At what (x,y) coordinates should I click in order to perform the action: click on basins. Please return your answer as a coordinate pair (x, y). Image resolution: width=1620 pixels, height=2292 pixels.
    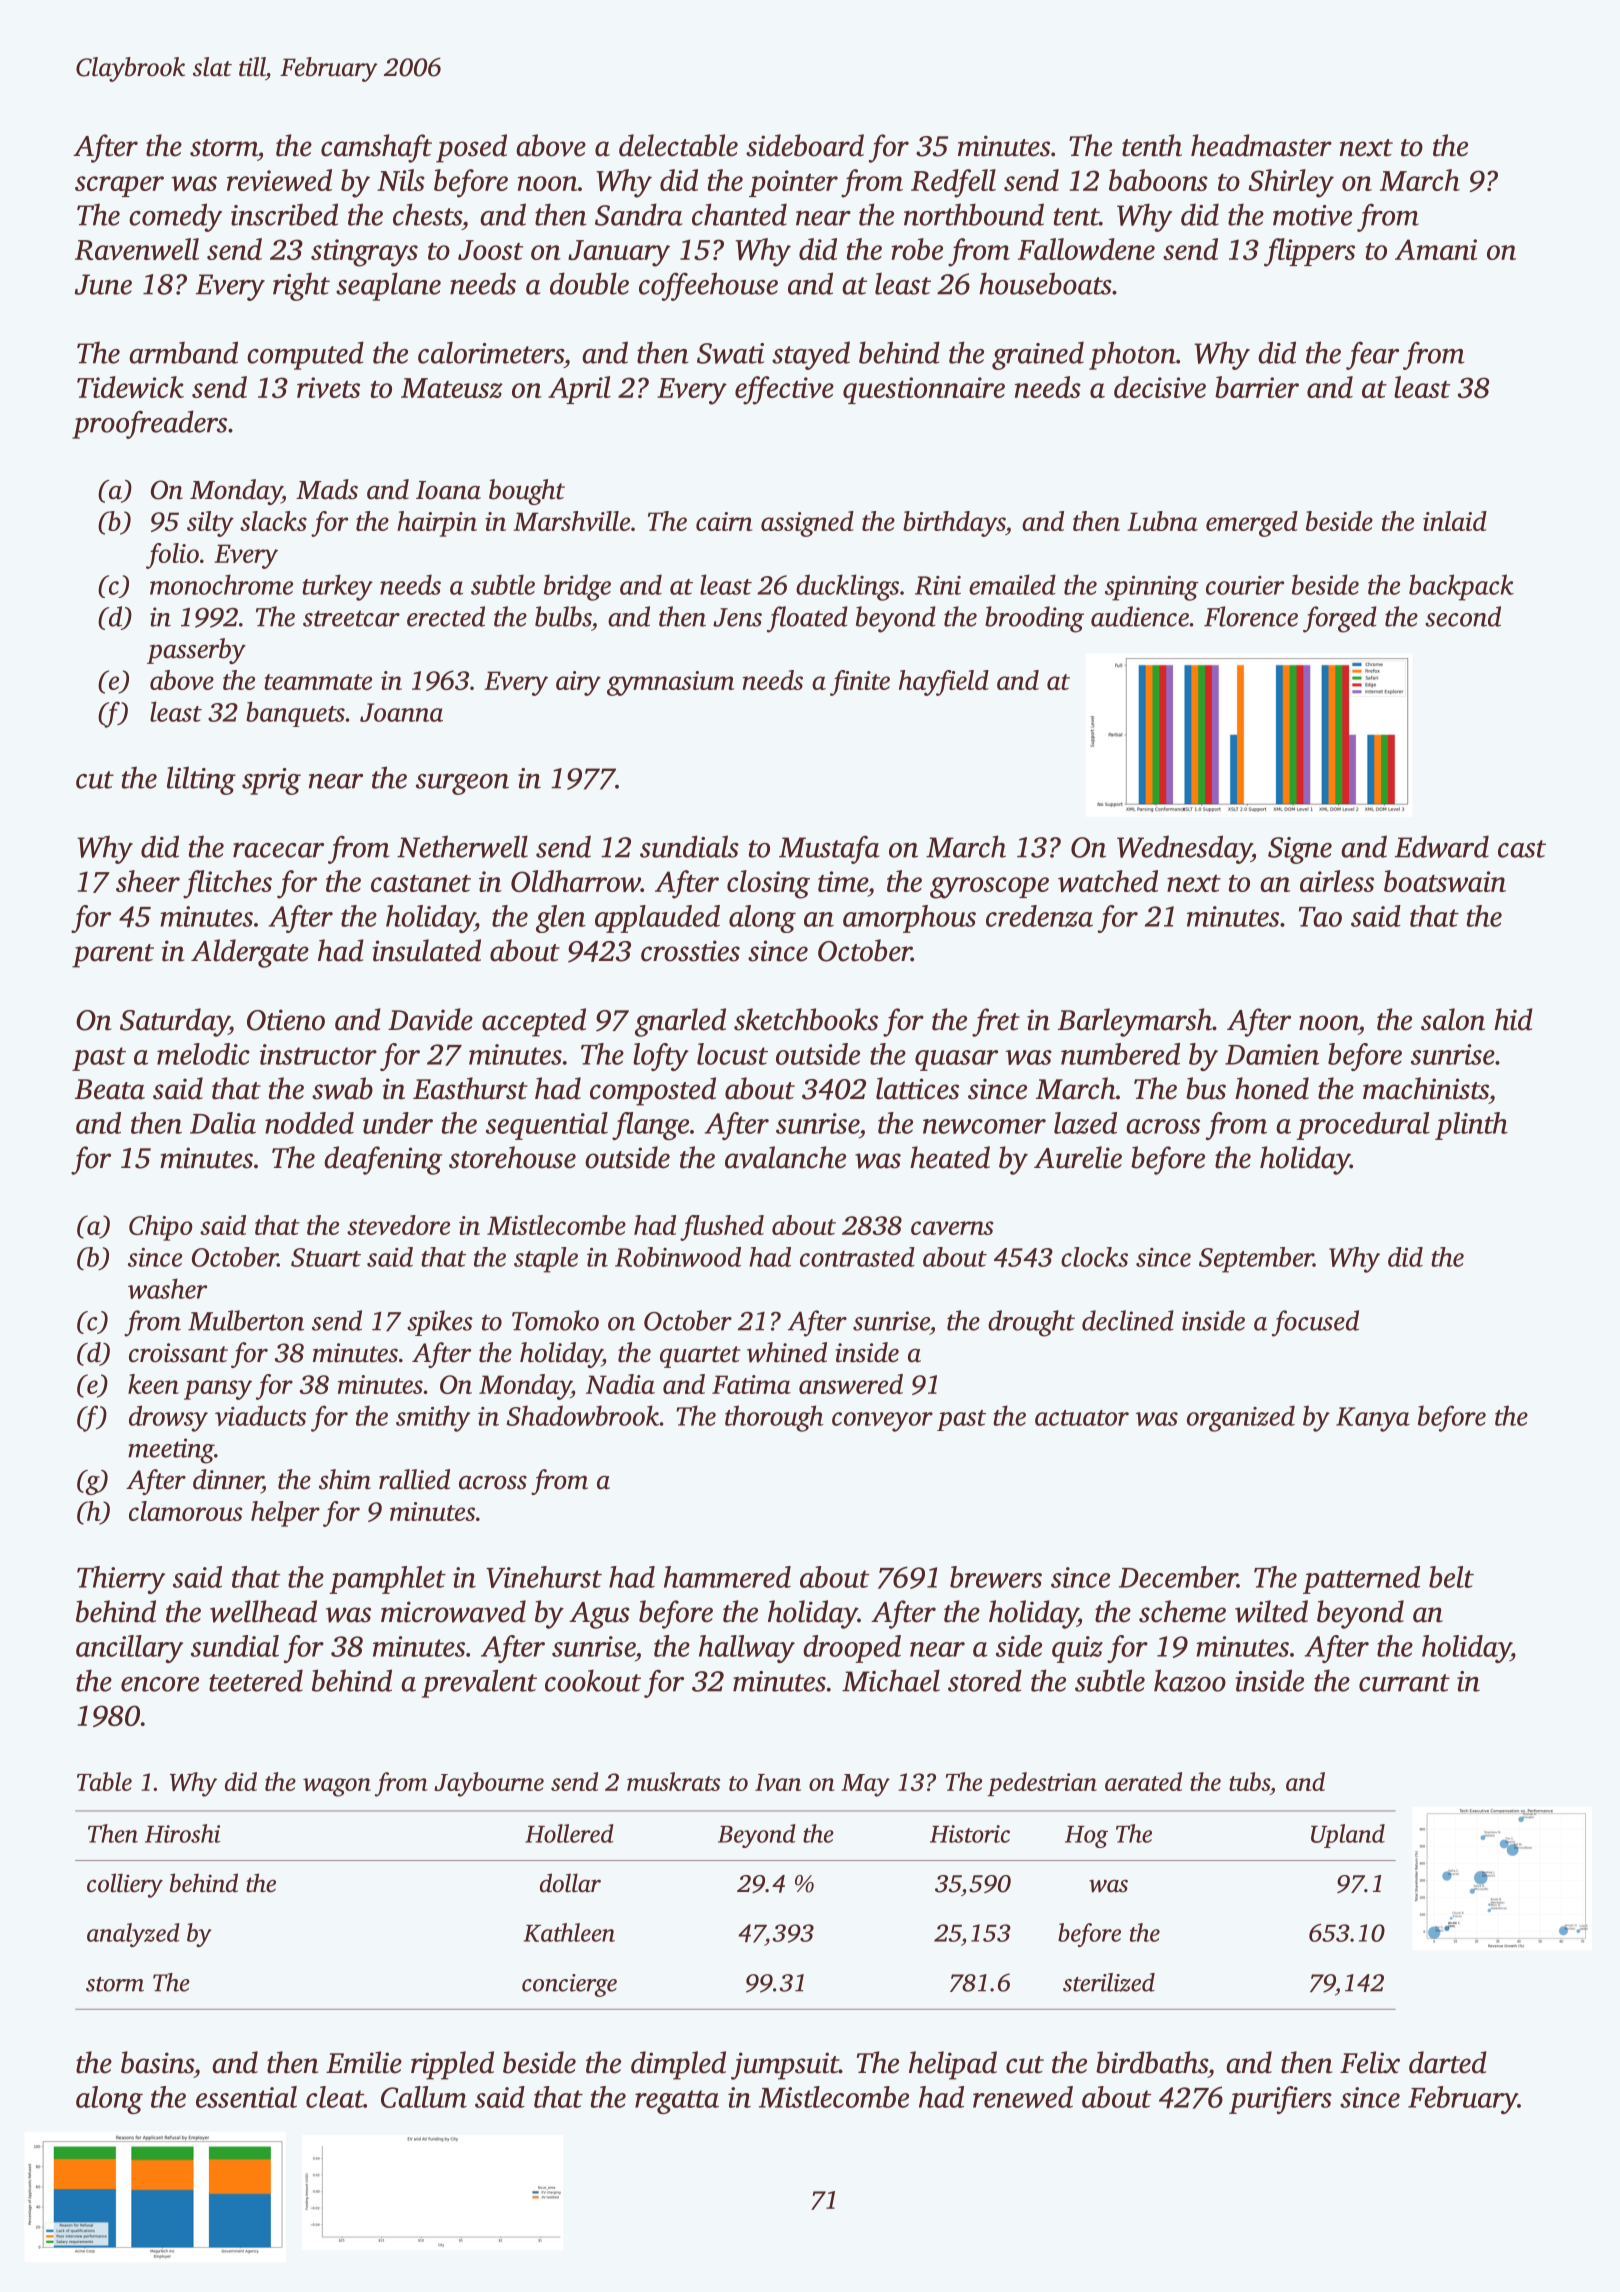
    Looking at the image, I should click on (157, 2062).
